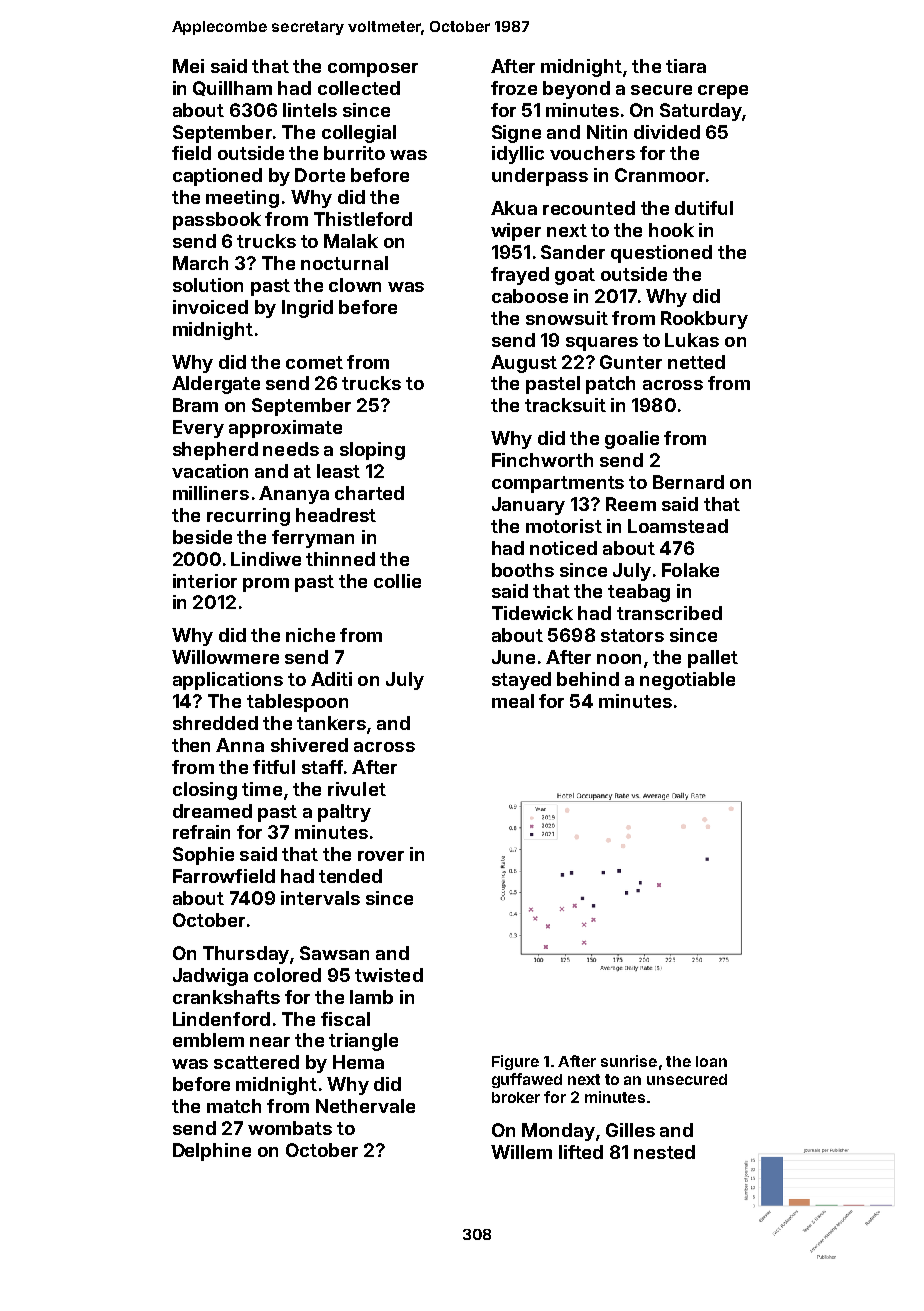  I want to click on Aldergate, so click(216, 385).
